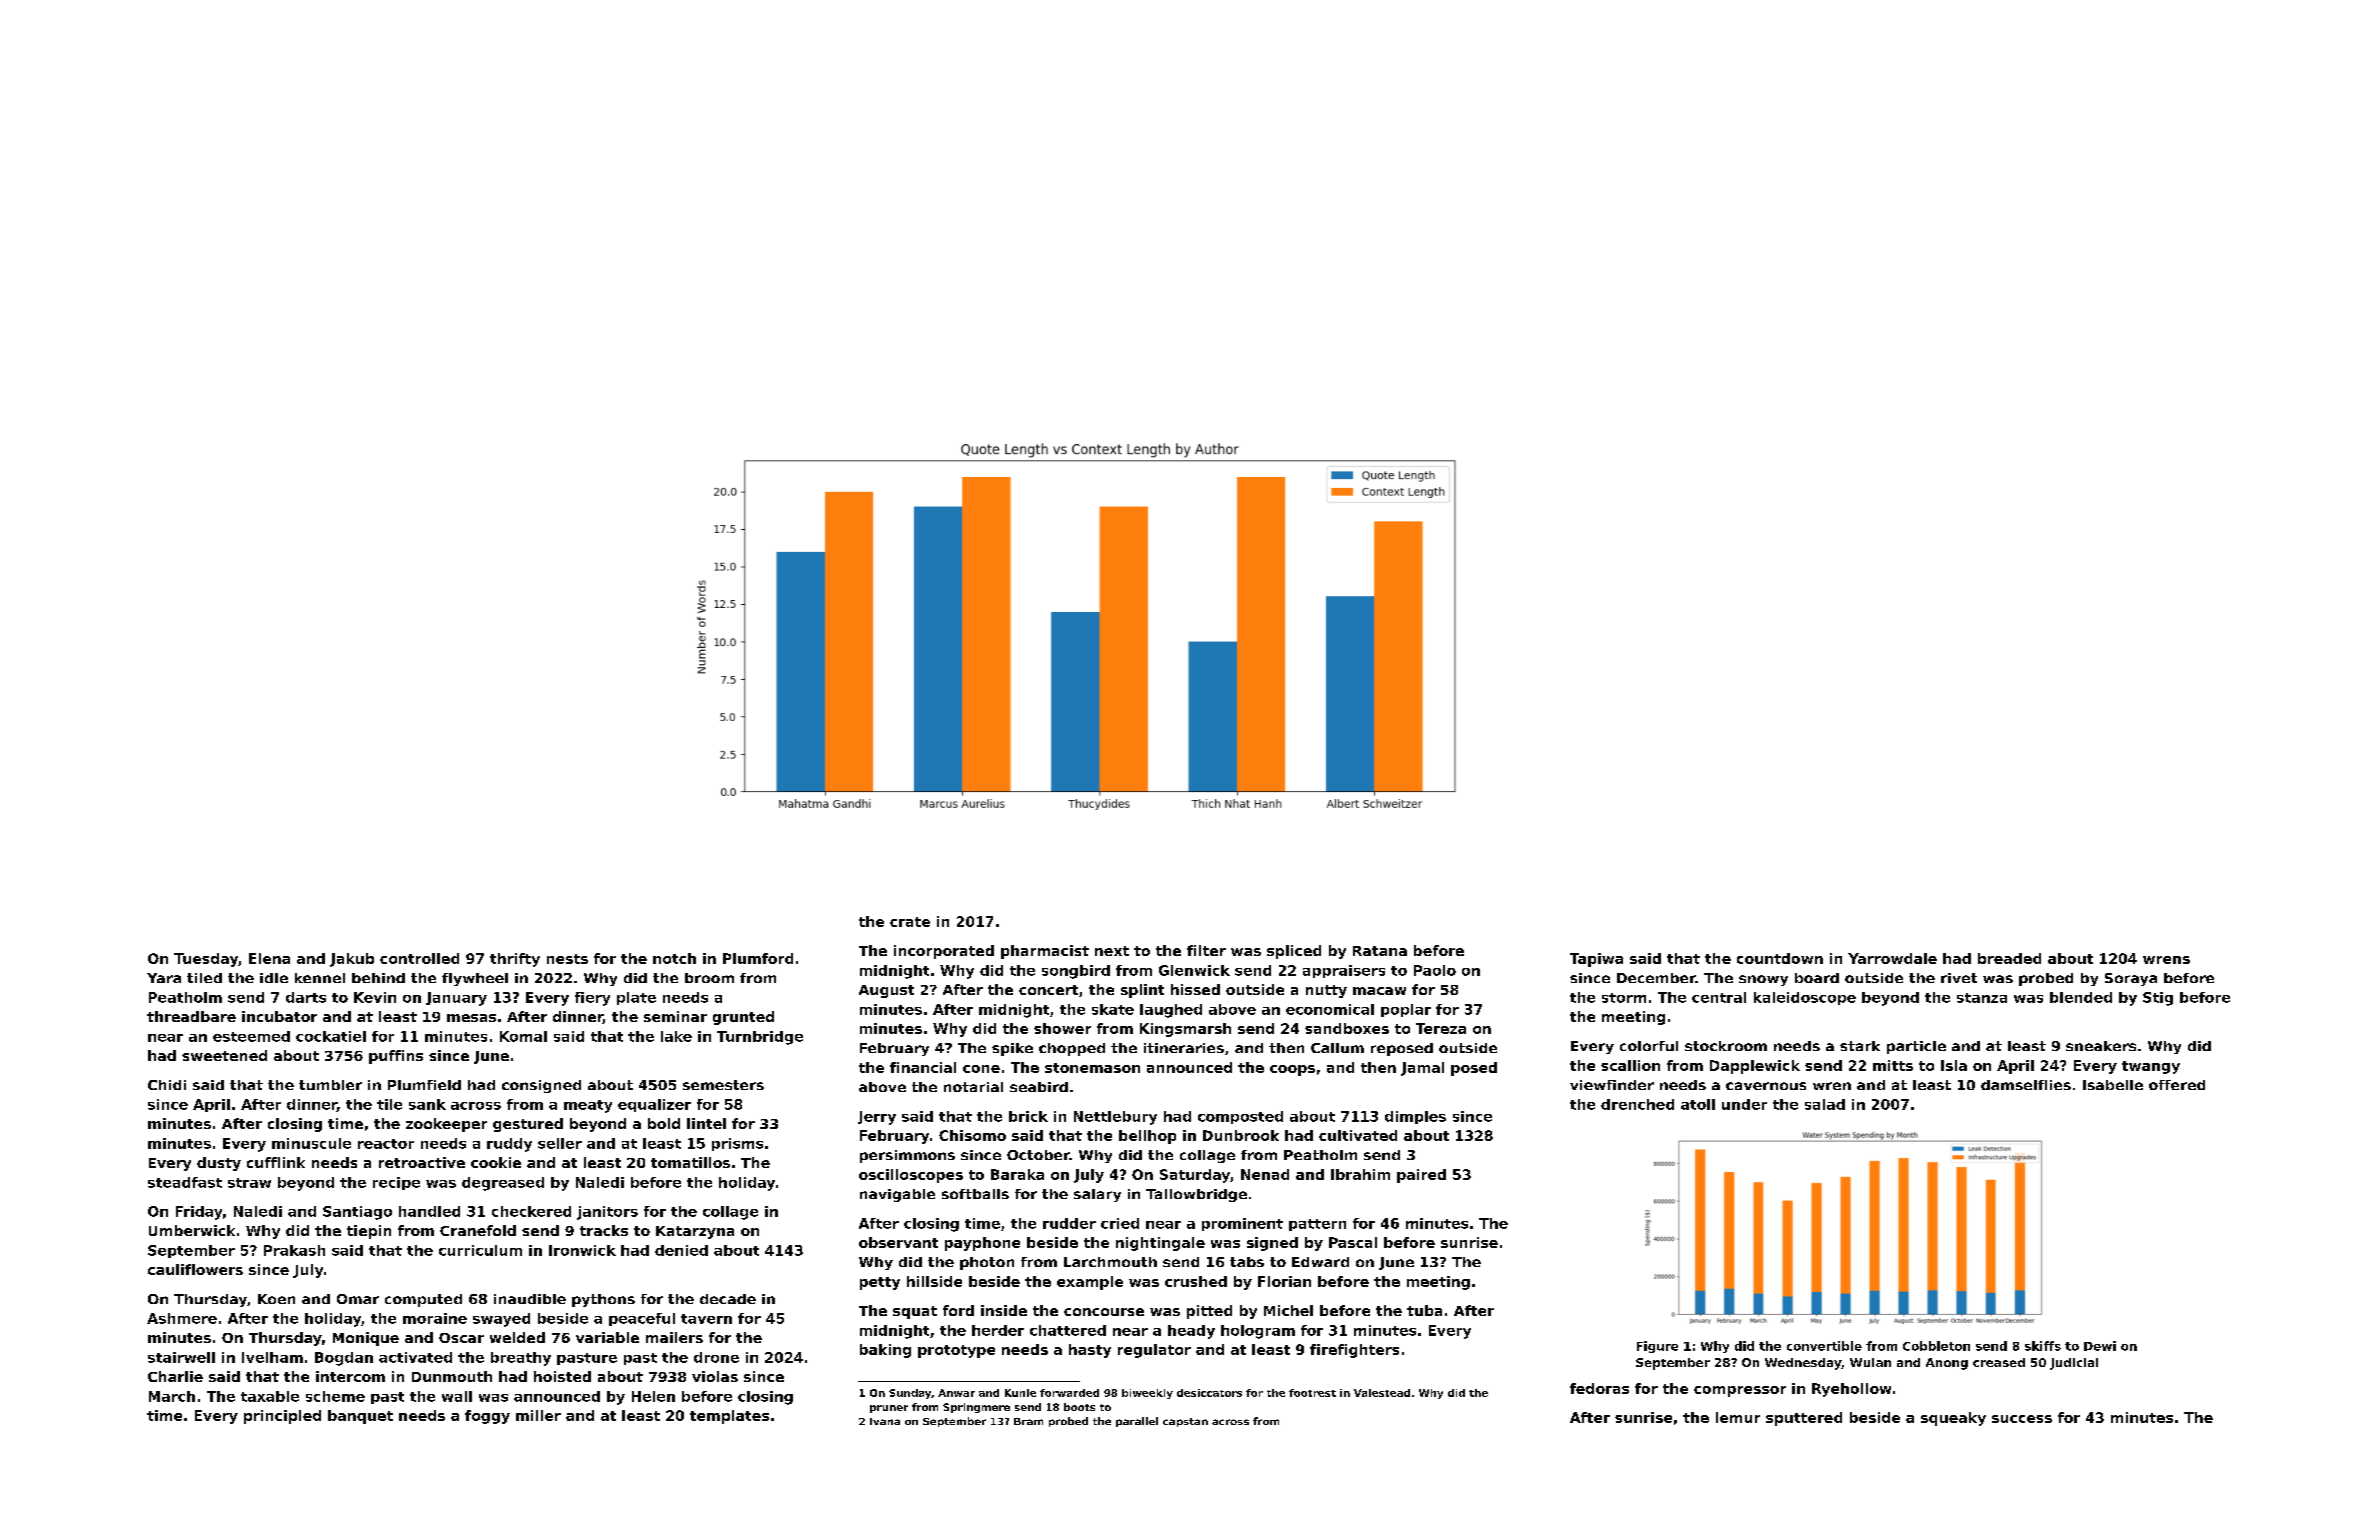 This screenshot has width=2380, height=1540. What do you see at coordinates (1421, 1176) in the screenshot?
I see `paired` at bounding box center [1421, 1176].
